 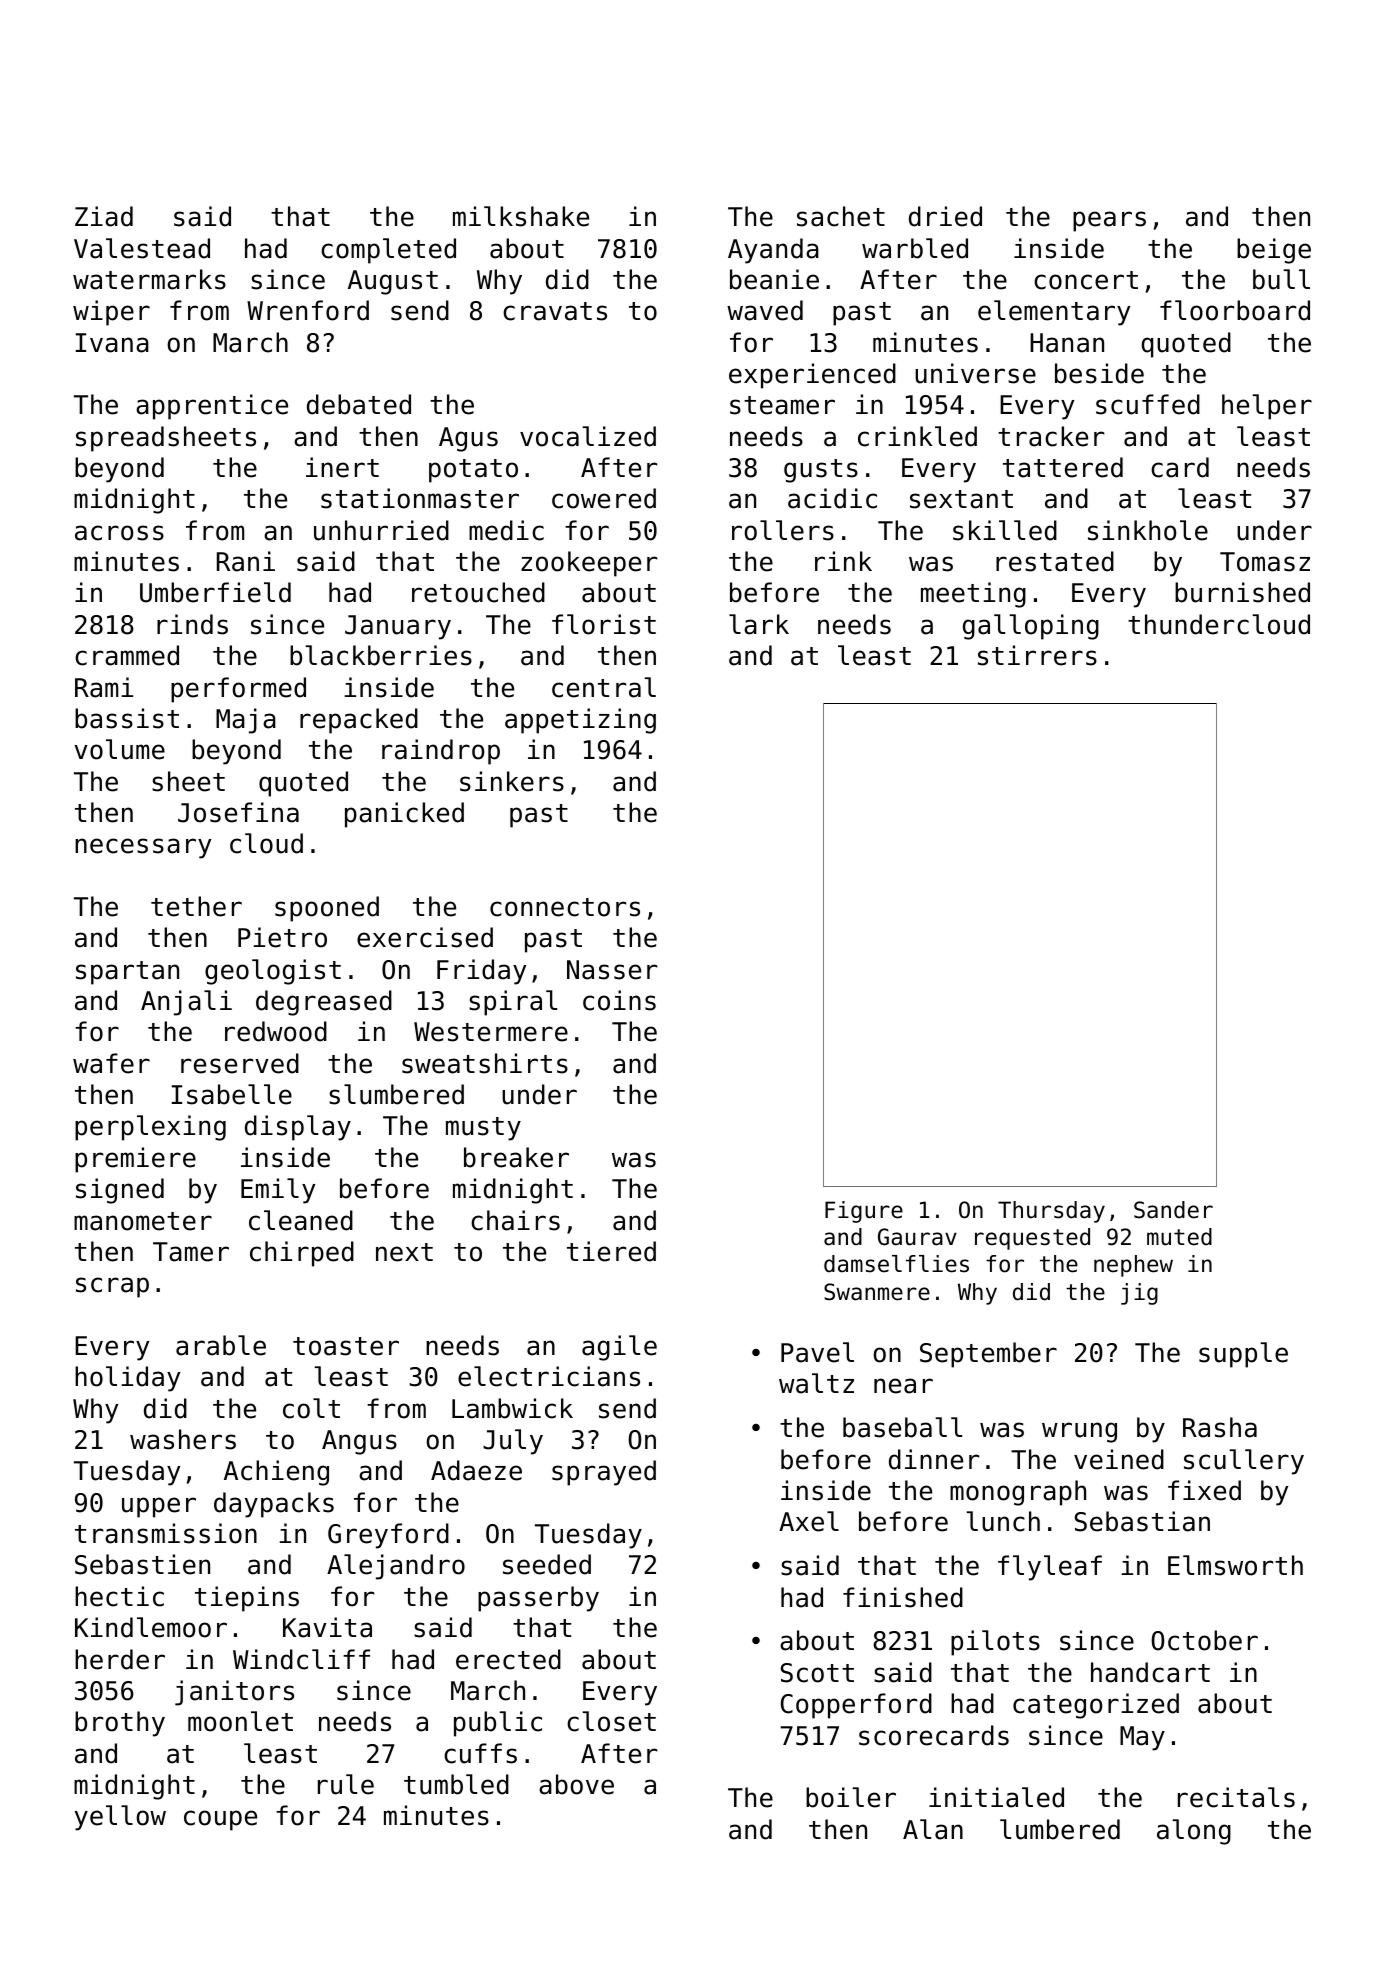 What do you see at coordinates (611, 1721) in the screenshot?
I see `closet` at bounding box center [611, 1721].
